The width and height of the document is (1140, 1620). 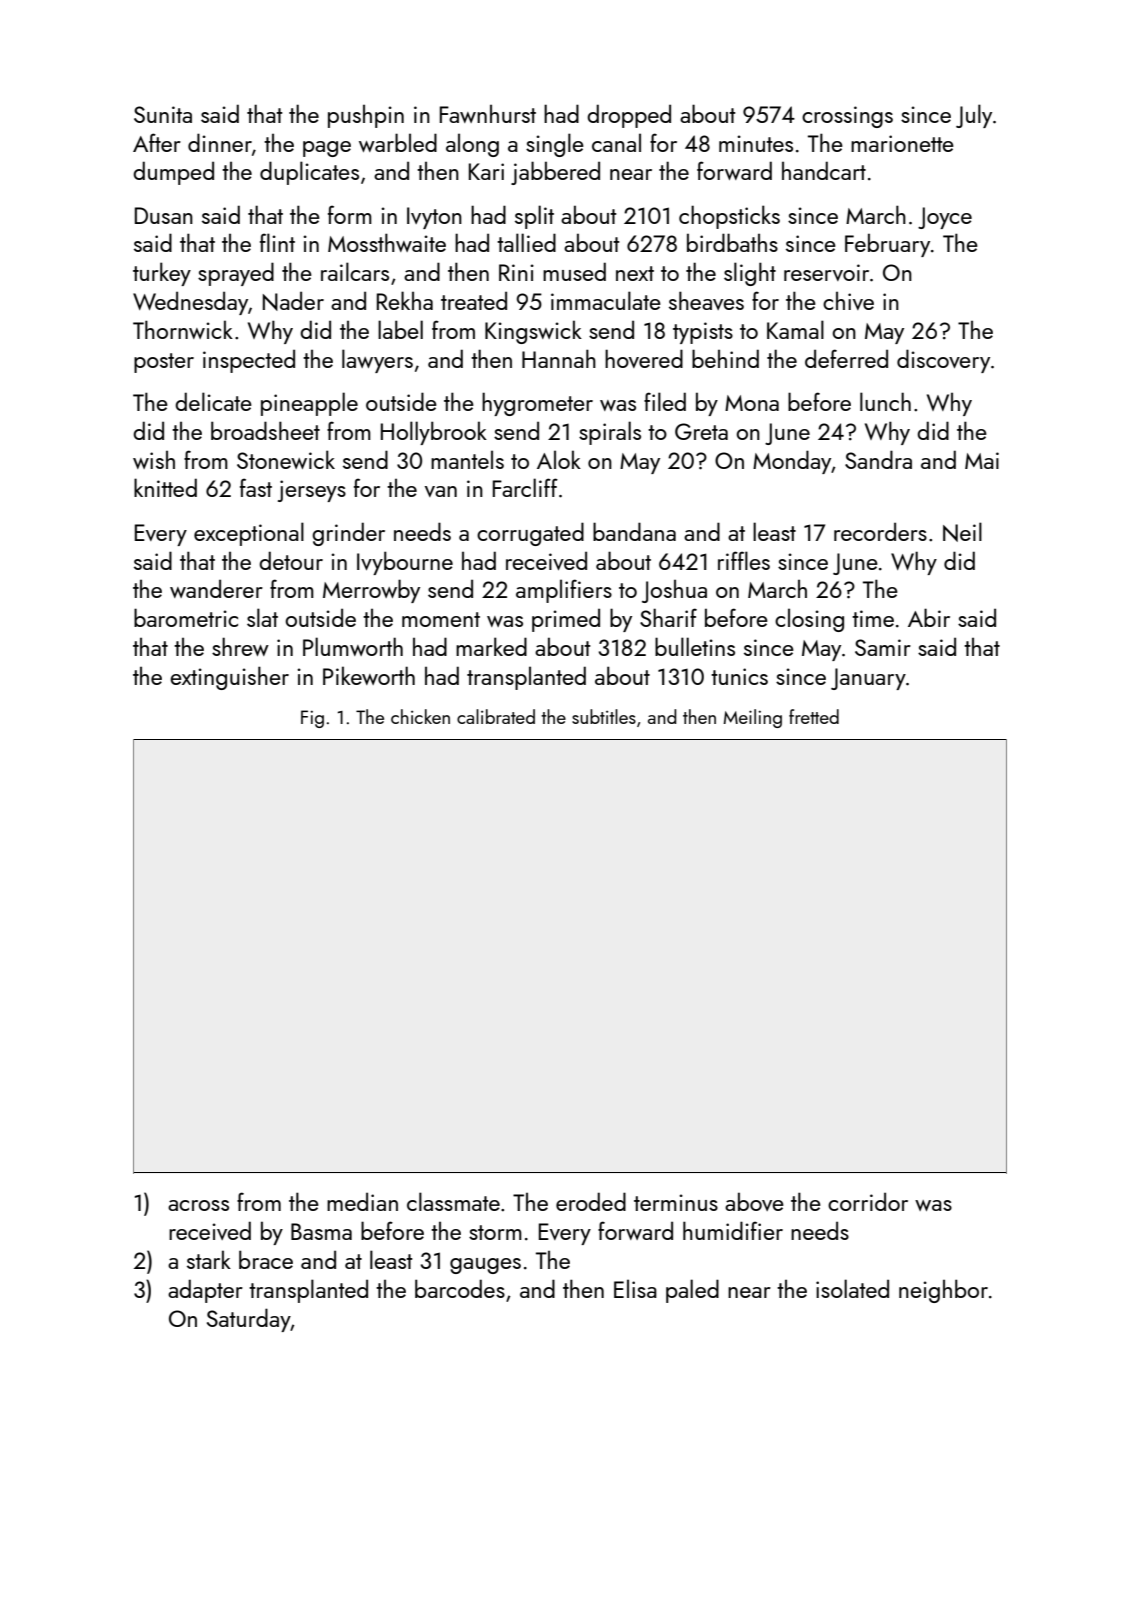 What do you see at coordinates (692, 1291) in the document?
I see `paled` at bounding box center [692, 1291].
